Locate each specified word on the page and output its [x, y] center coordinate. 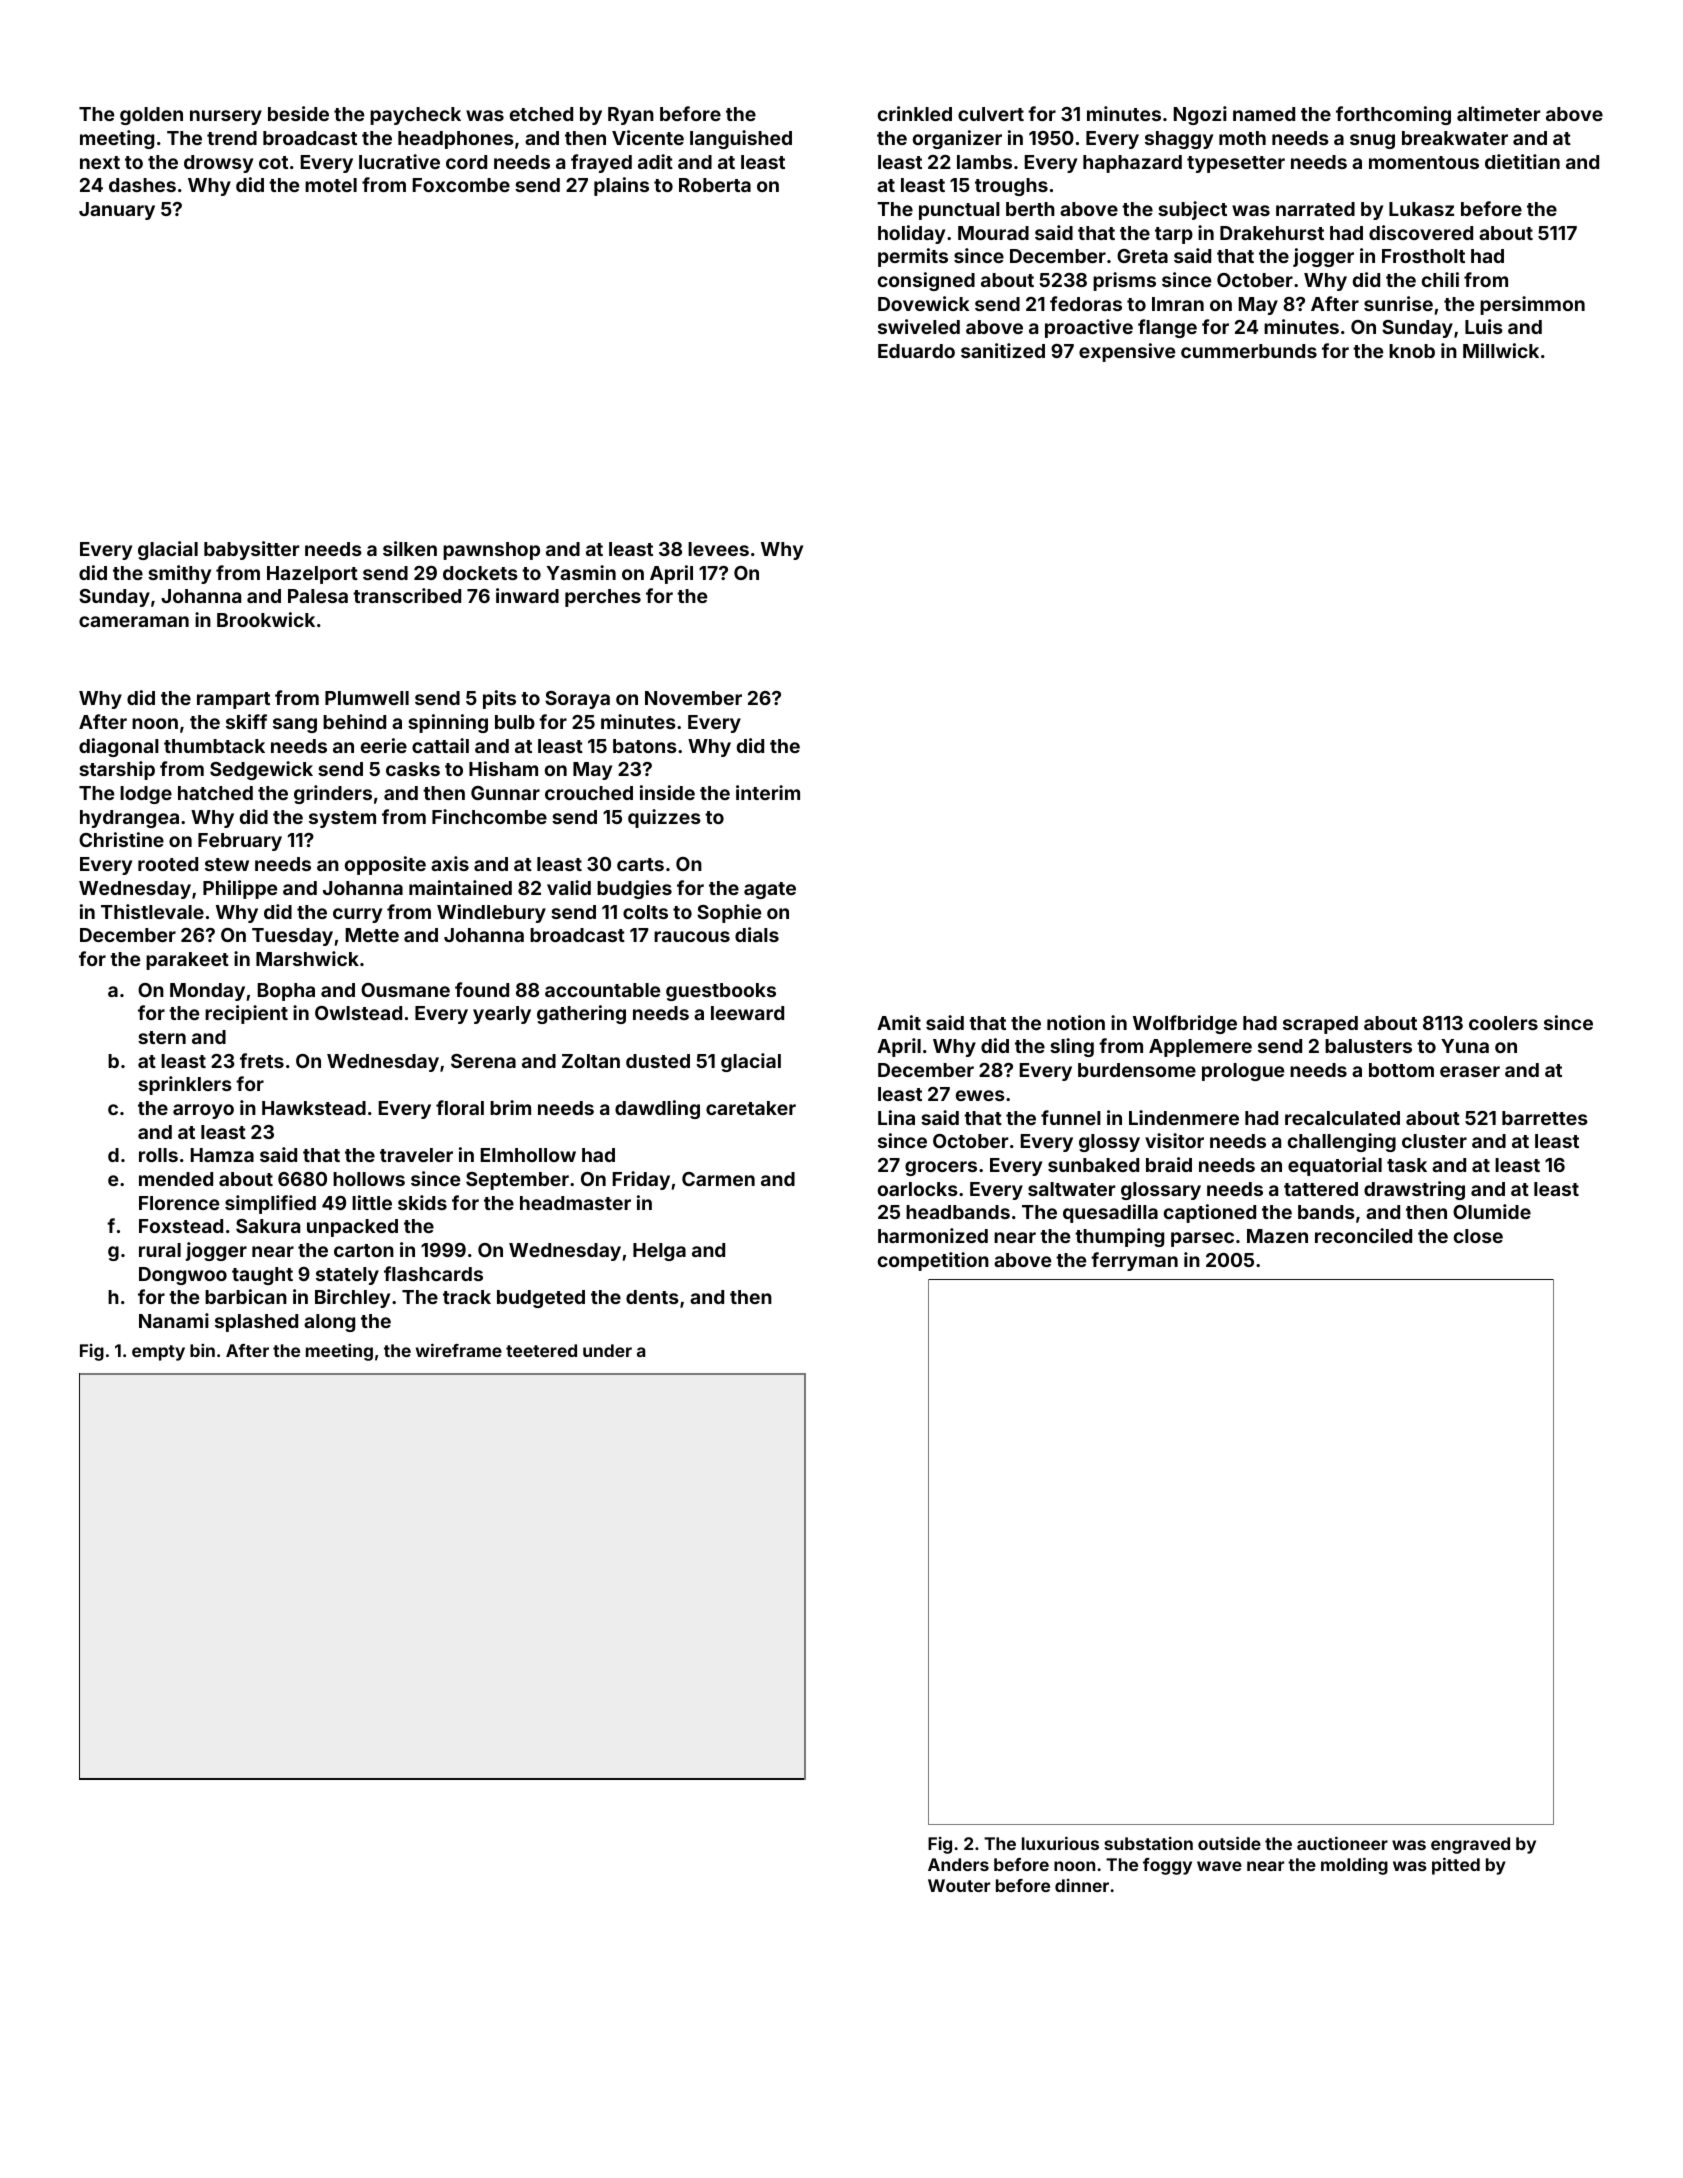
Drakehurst [1272, 233]
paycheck [415, 116]
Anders [958, 1864]
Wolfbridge [1185, 1024]
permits [913, 257]
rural [160, 1250]
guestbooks [721, 992]
